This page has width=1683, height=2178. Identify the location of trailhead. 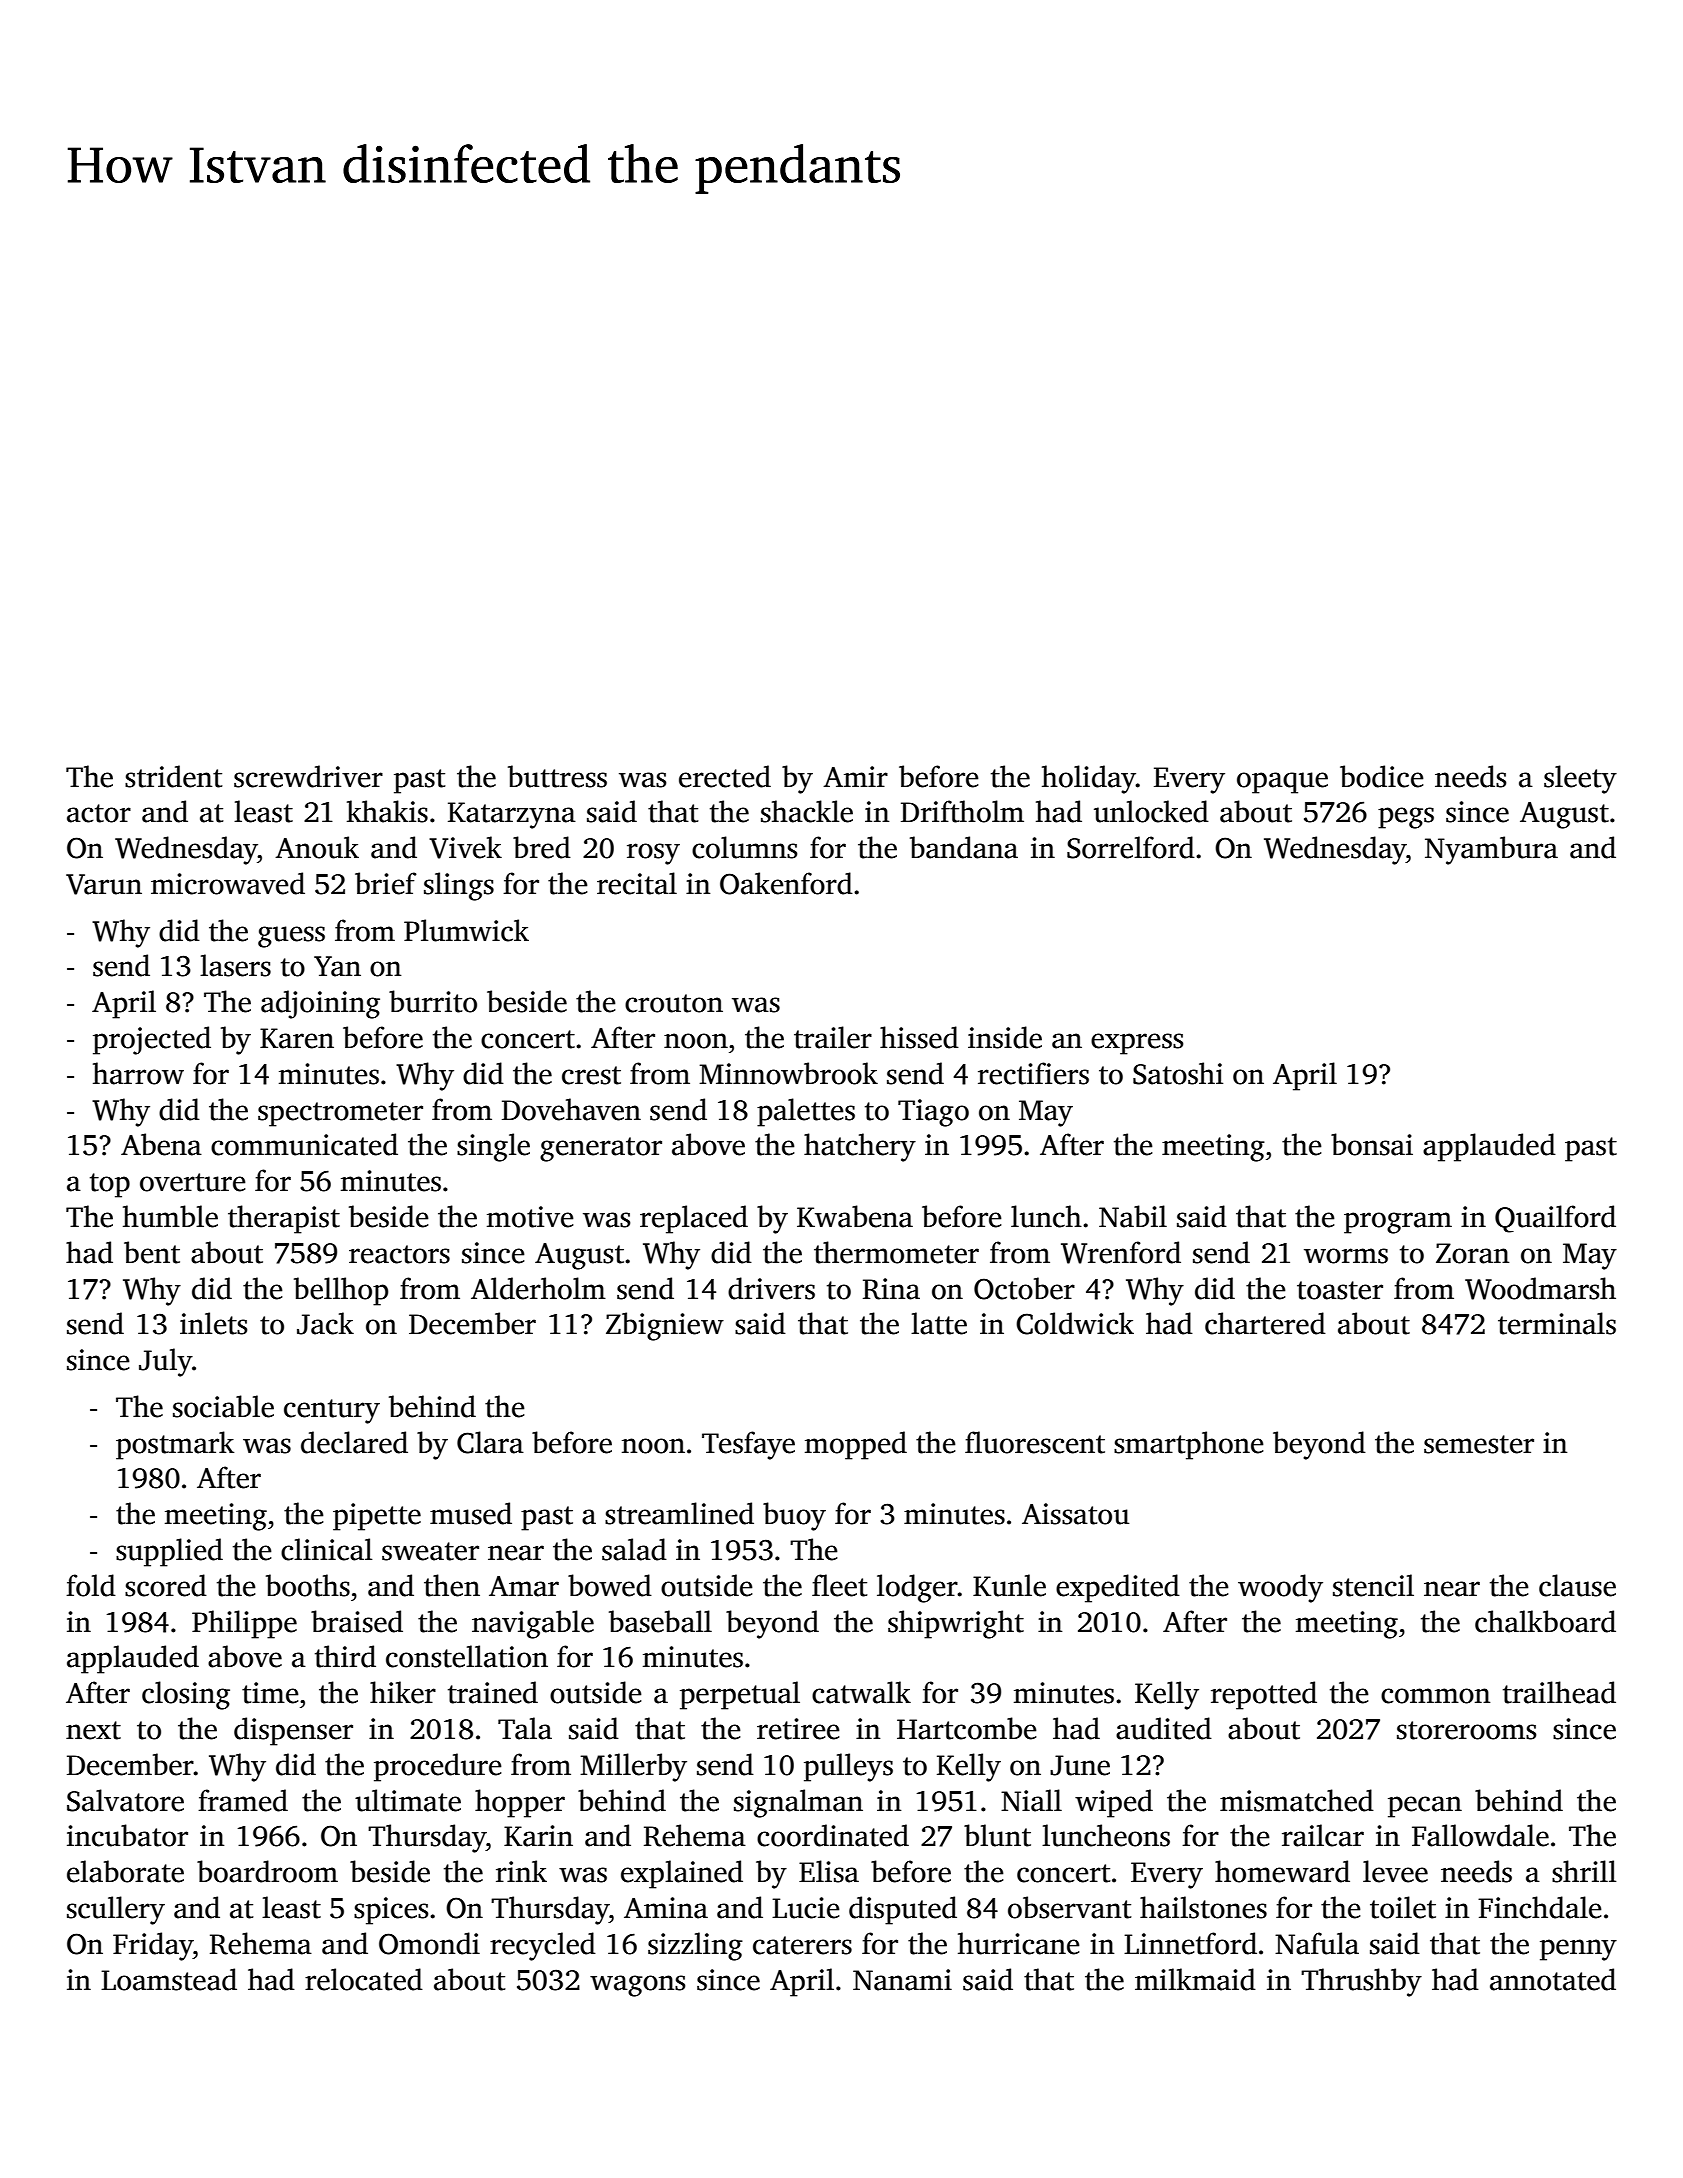
(1559, 1692).
